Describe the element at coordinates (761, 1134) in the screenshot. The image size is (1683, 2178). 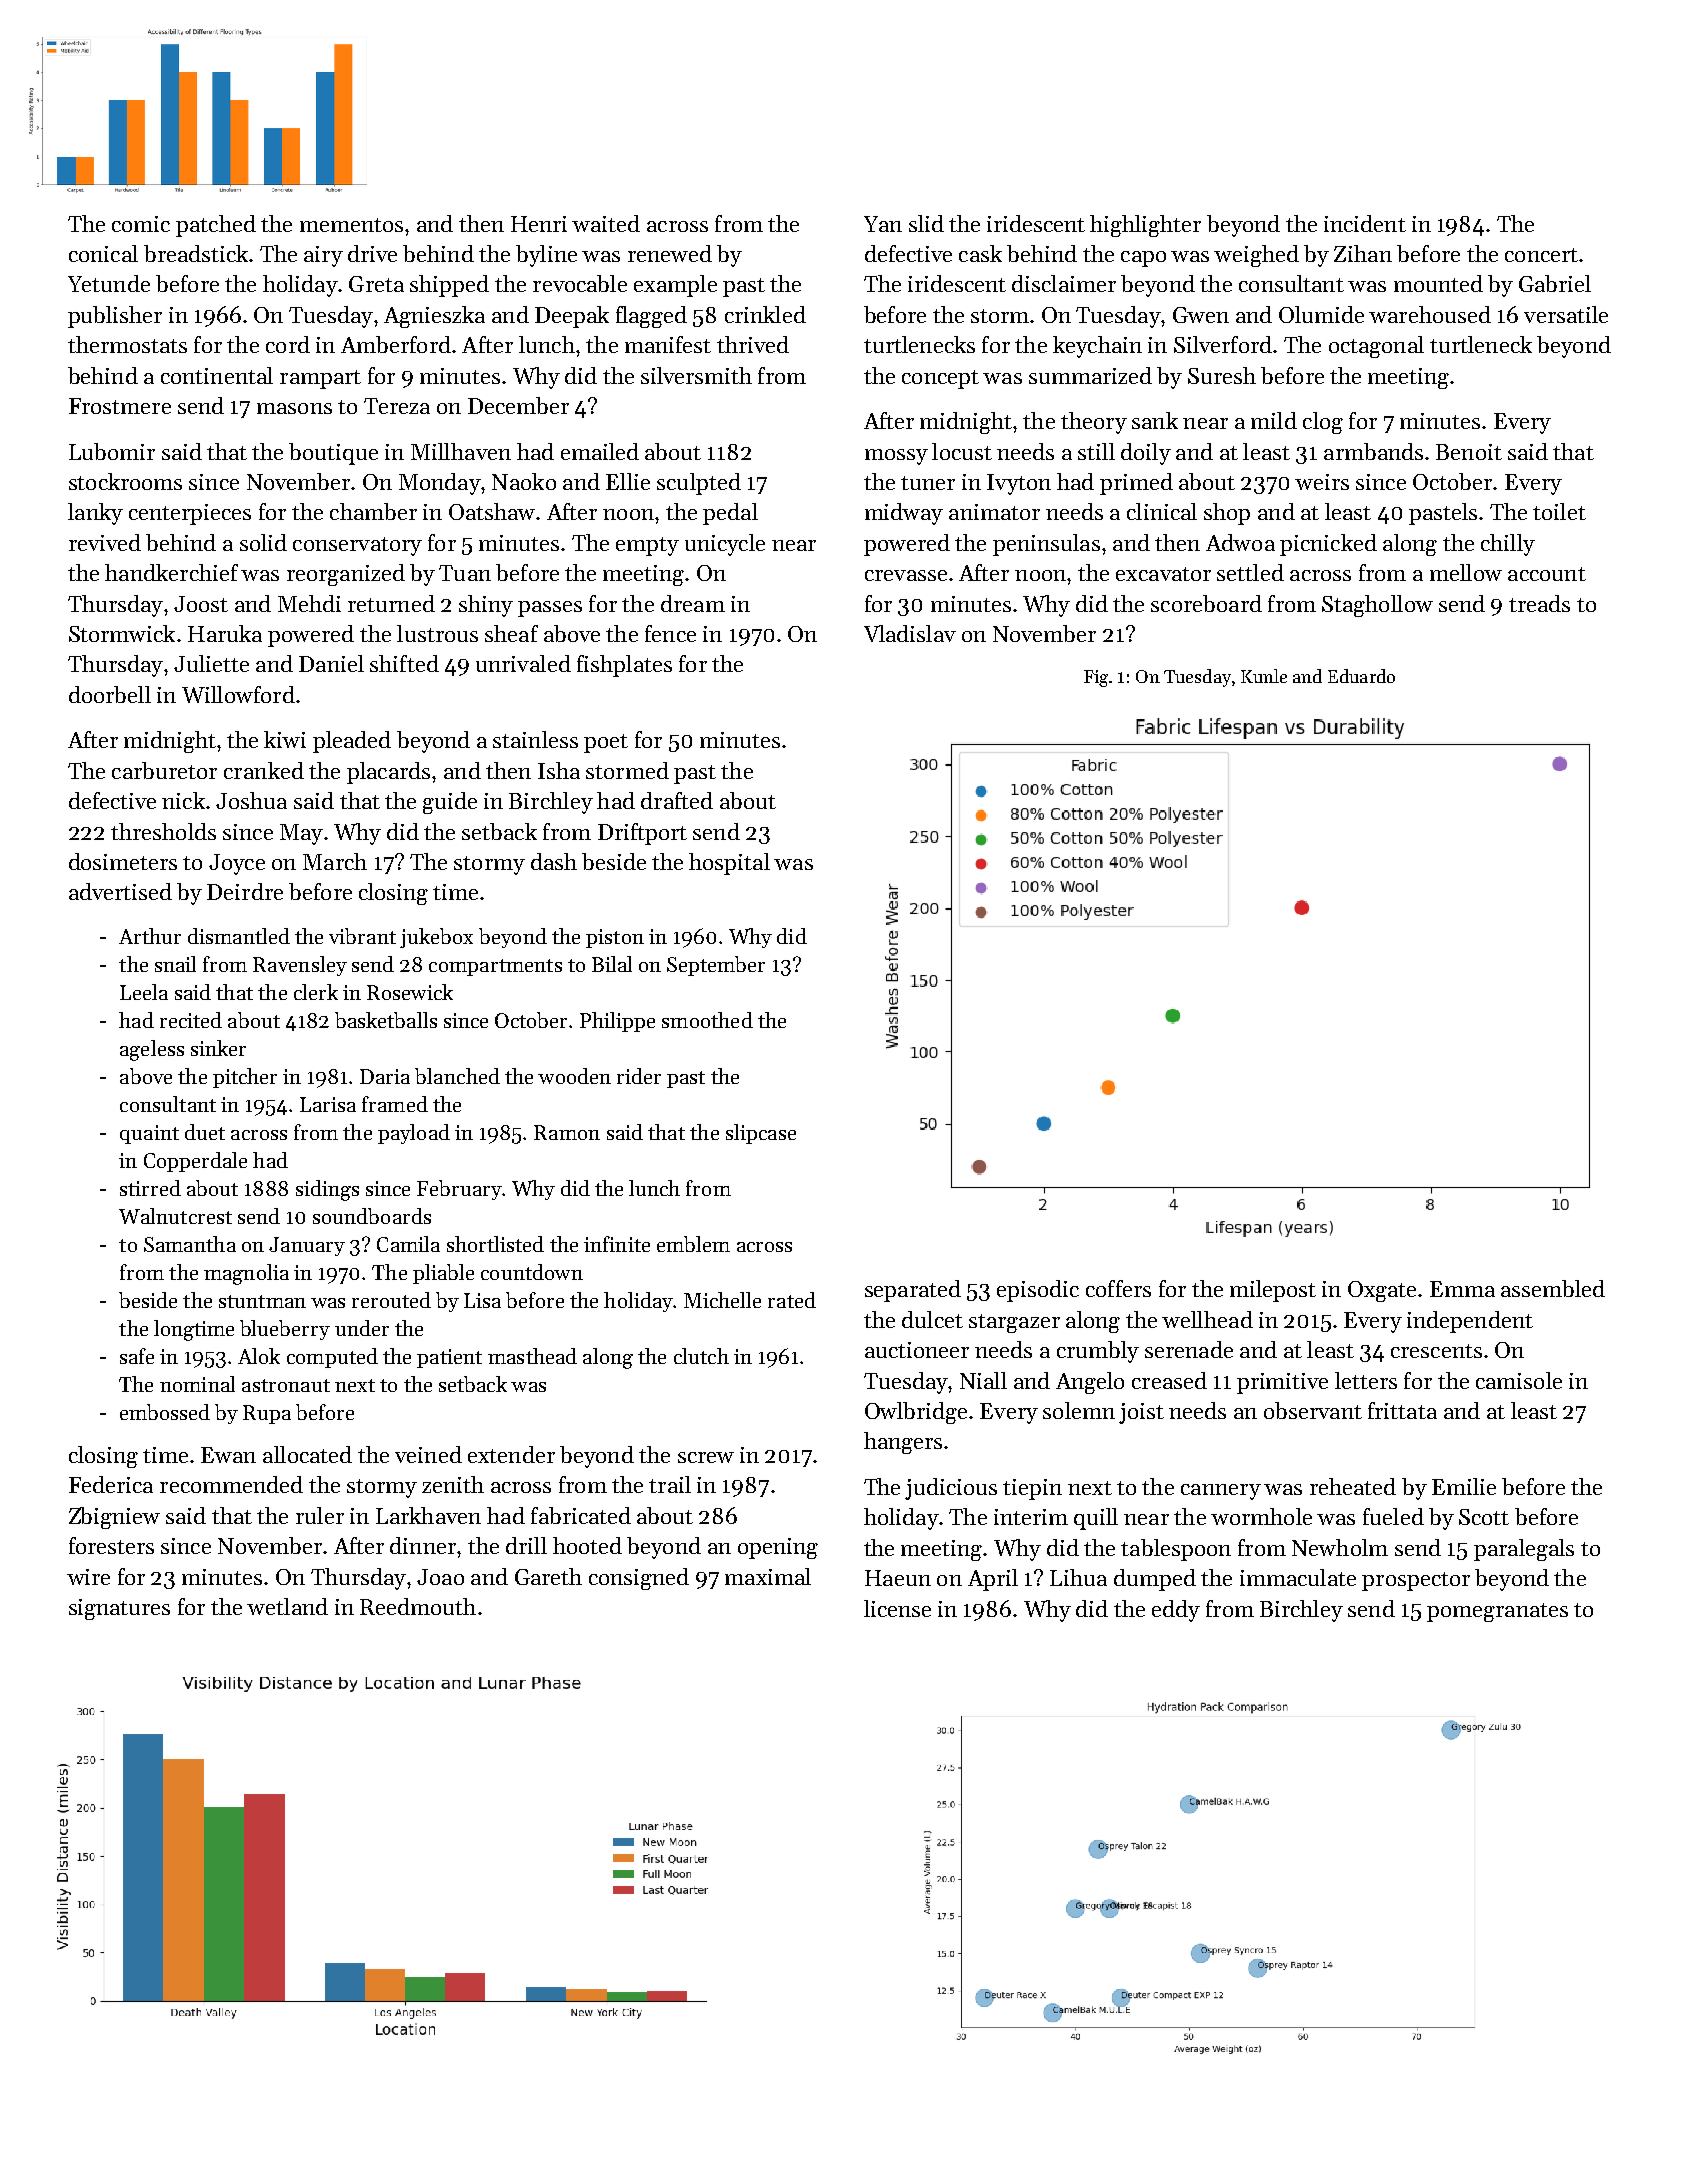
I see `slipcase` at that location.
